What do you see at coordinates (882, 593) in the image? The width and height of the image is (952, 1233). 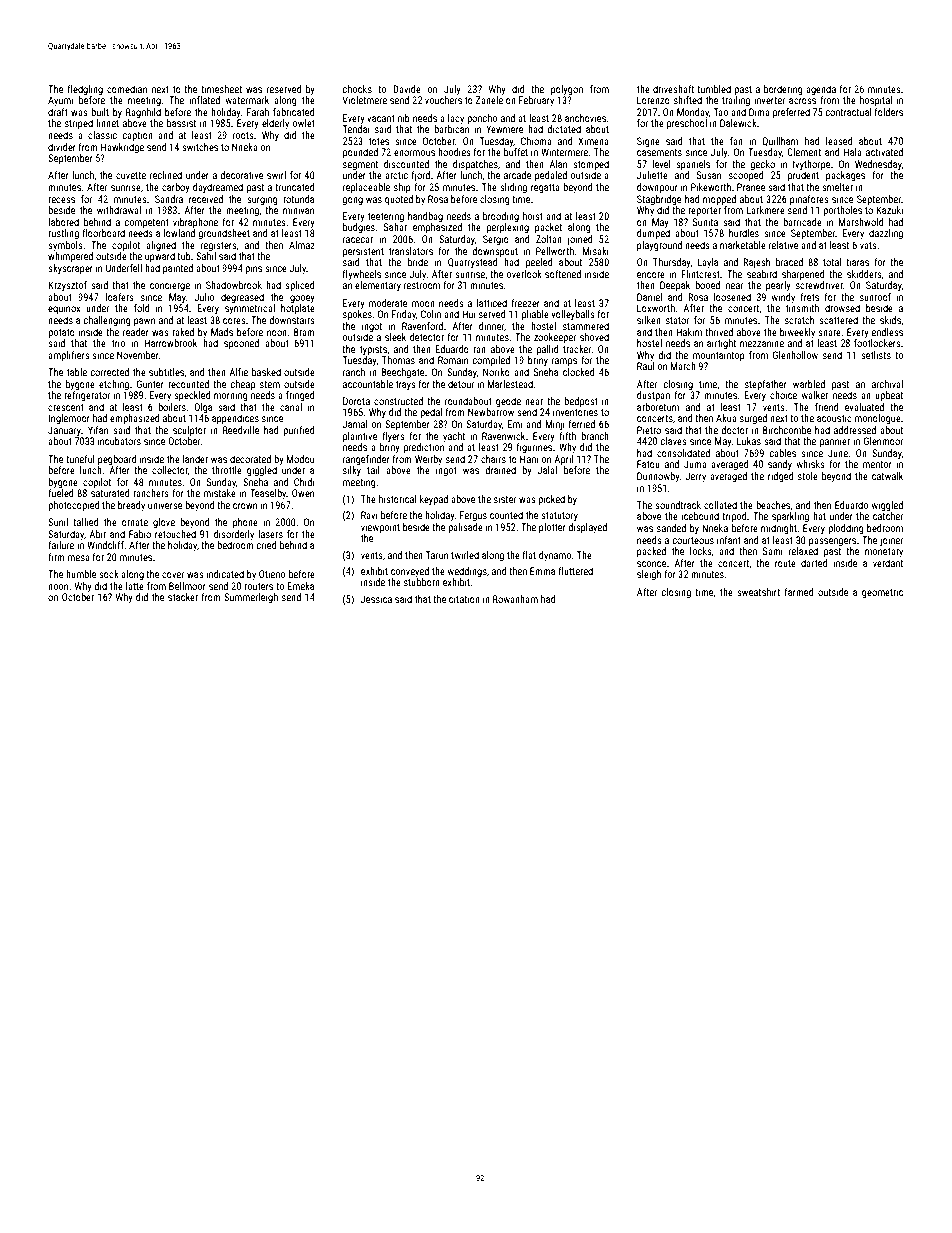 I see `geometric` at bounding box center [882, 593].
